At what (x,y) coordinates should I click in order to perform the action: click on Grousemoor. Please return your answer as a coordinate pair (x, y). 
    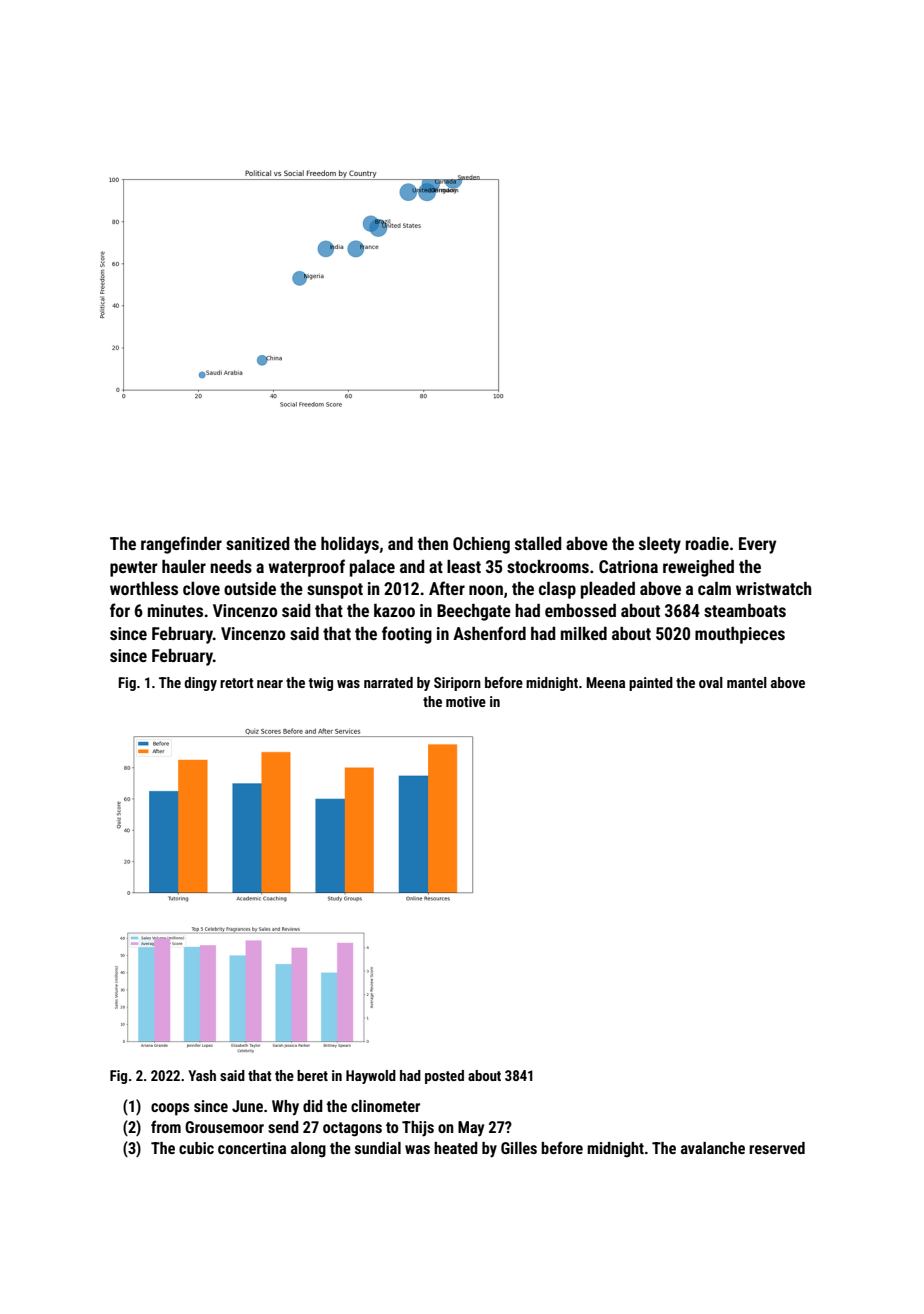
    Looking at the image, I should click on (224, 1127).
